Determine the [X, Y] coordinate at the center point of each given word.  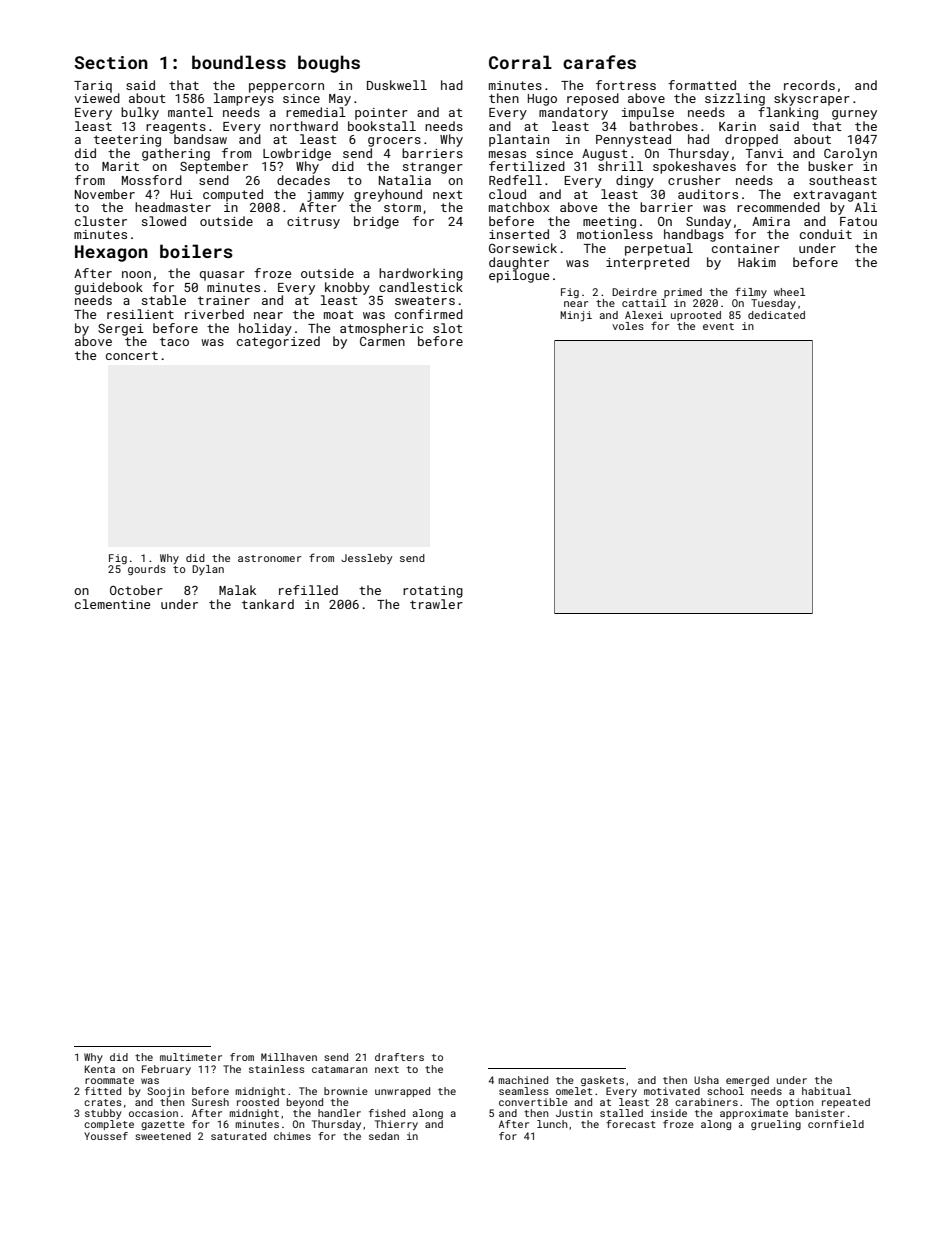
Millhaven [289, 1057]
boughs [329, 64]
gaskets [602, 1081]
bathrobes [664, 126]
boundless [239, 62]
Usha [706, 1080]
